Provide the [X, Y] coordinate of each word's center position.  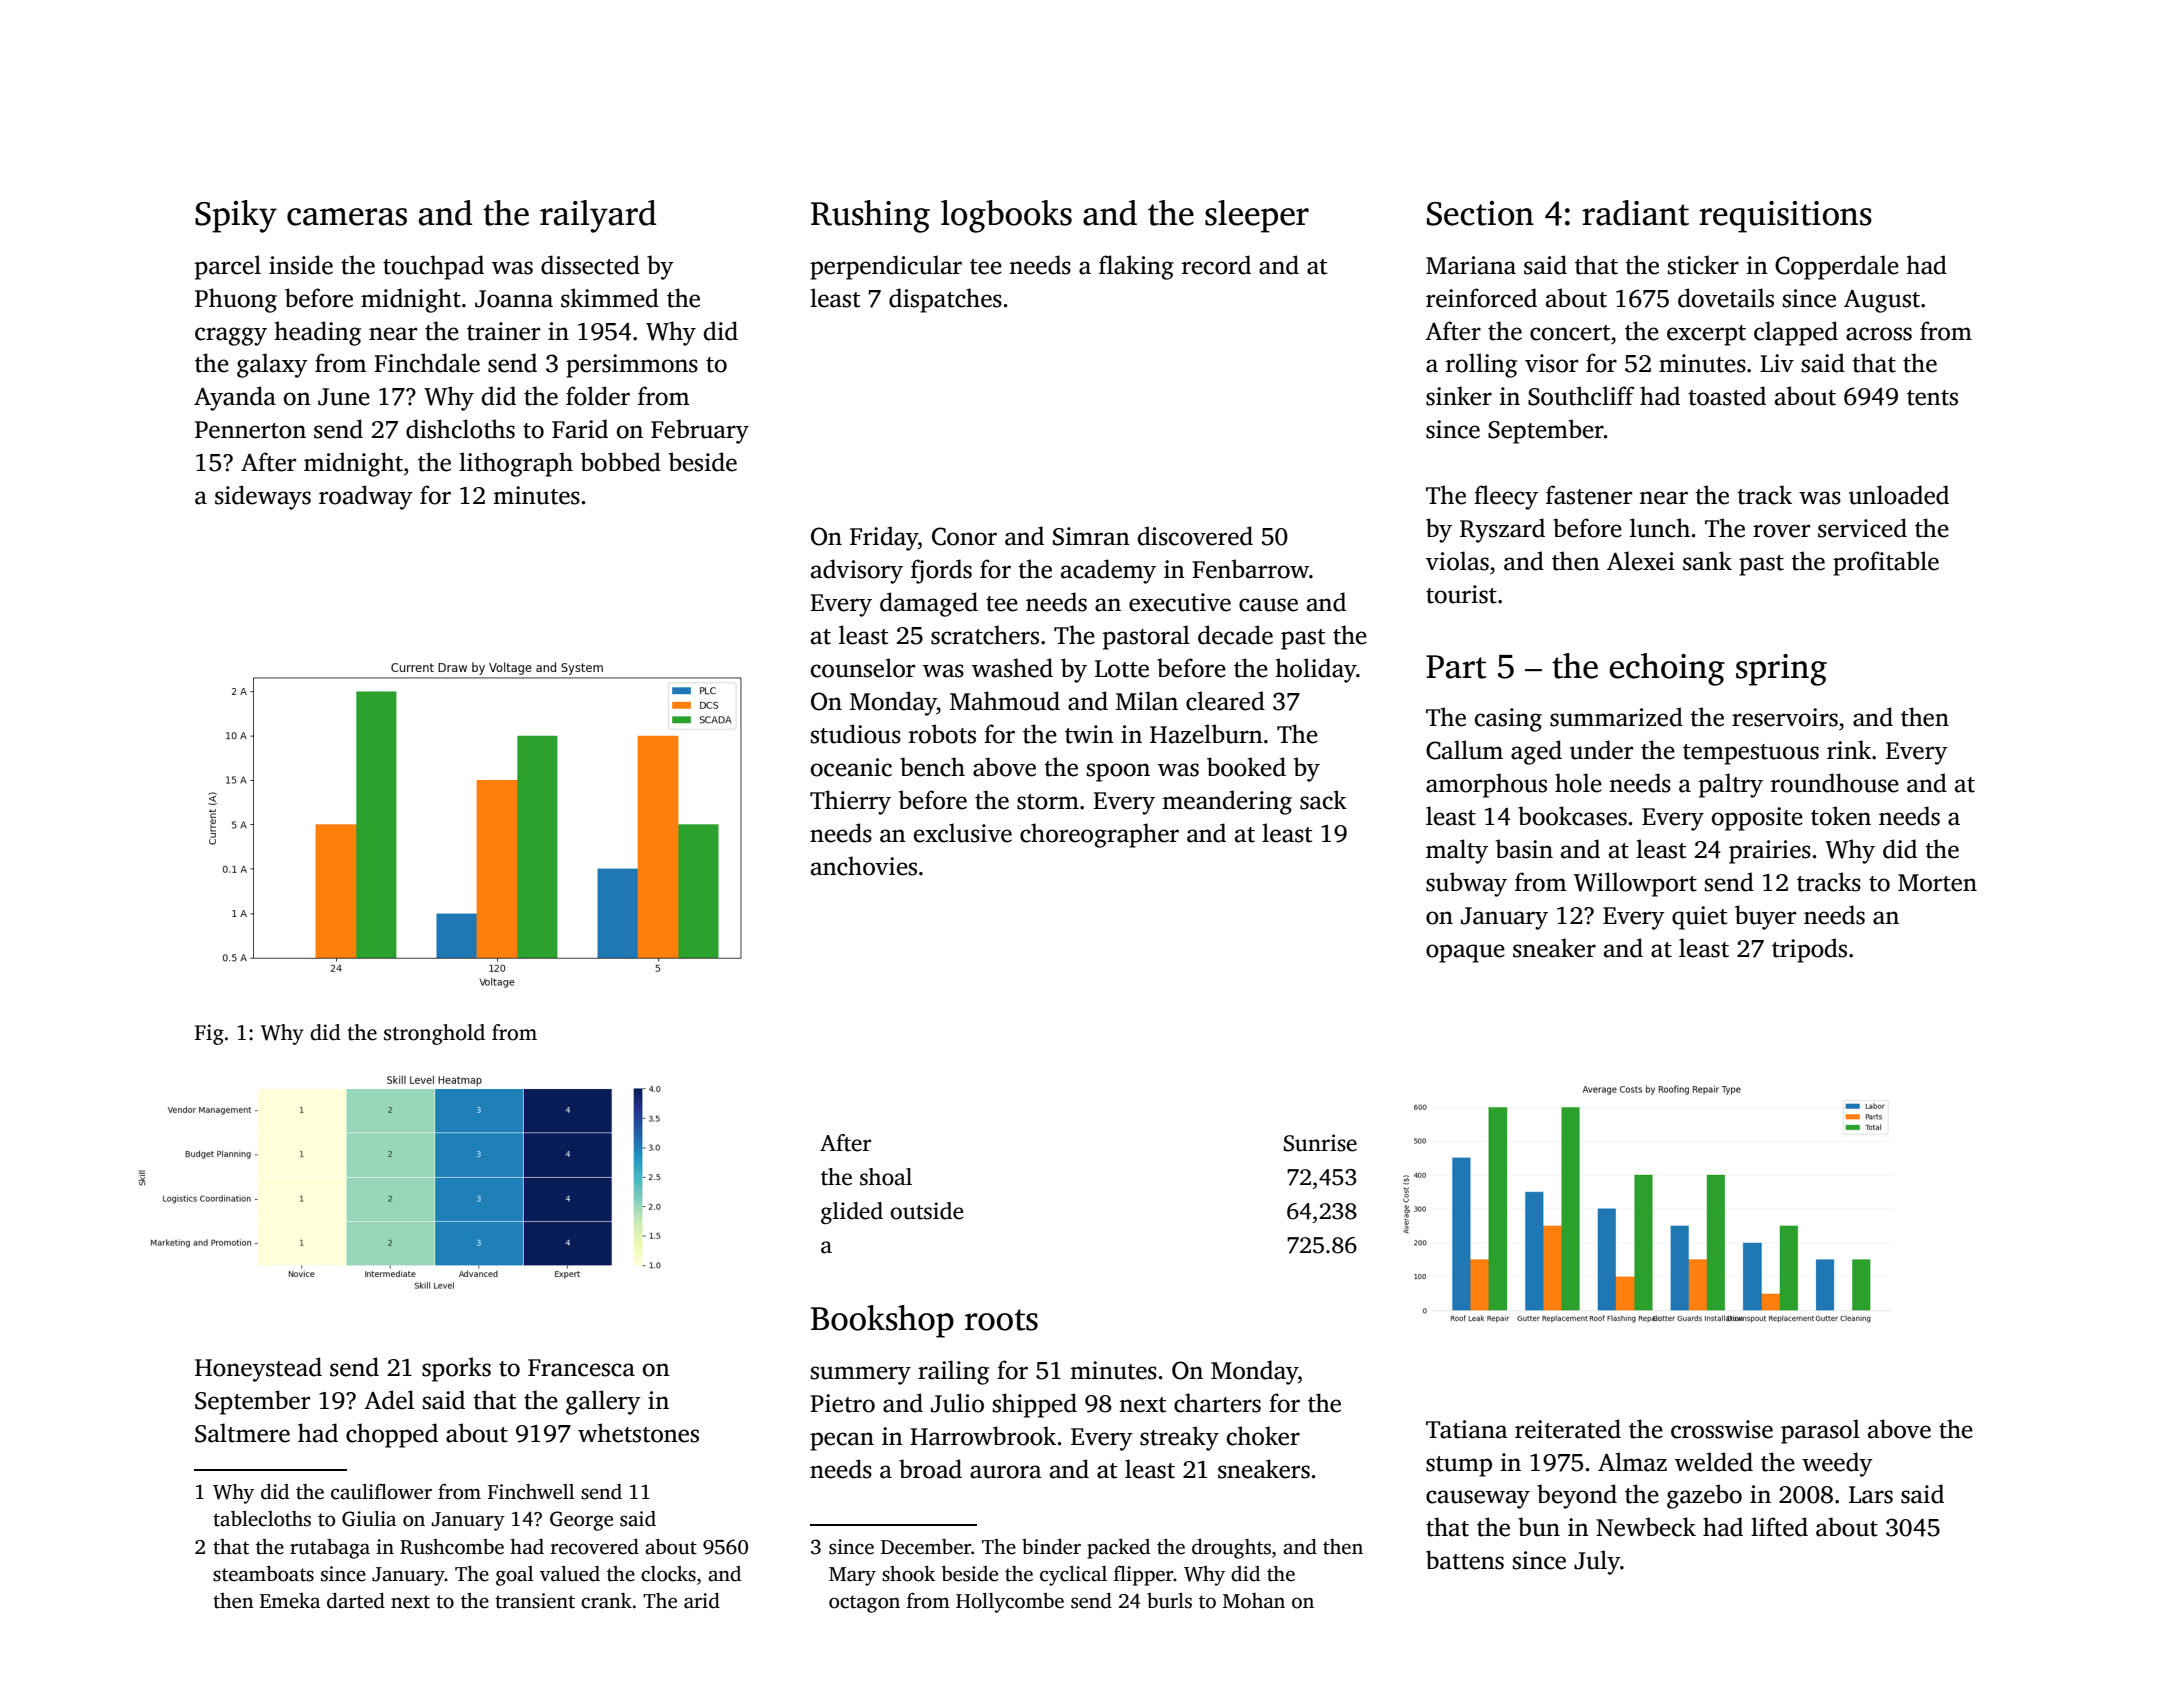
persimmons [632, 366]
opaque [1465, 953]
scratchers [985, 635]
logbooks [1006, 216]
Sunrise [1320, 1143]
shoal [886, 1177]
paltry [1731, 785]
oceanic [851, 767]
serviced [1862, 528]
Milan [1147, 701]
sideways [263, 497]
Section [1480, 213]
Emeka [290, 1601]
